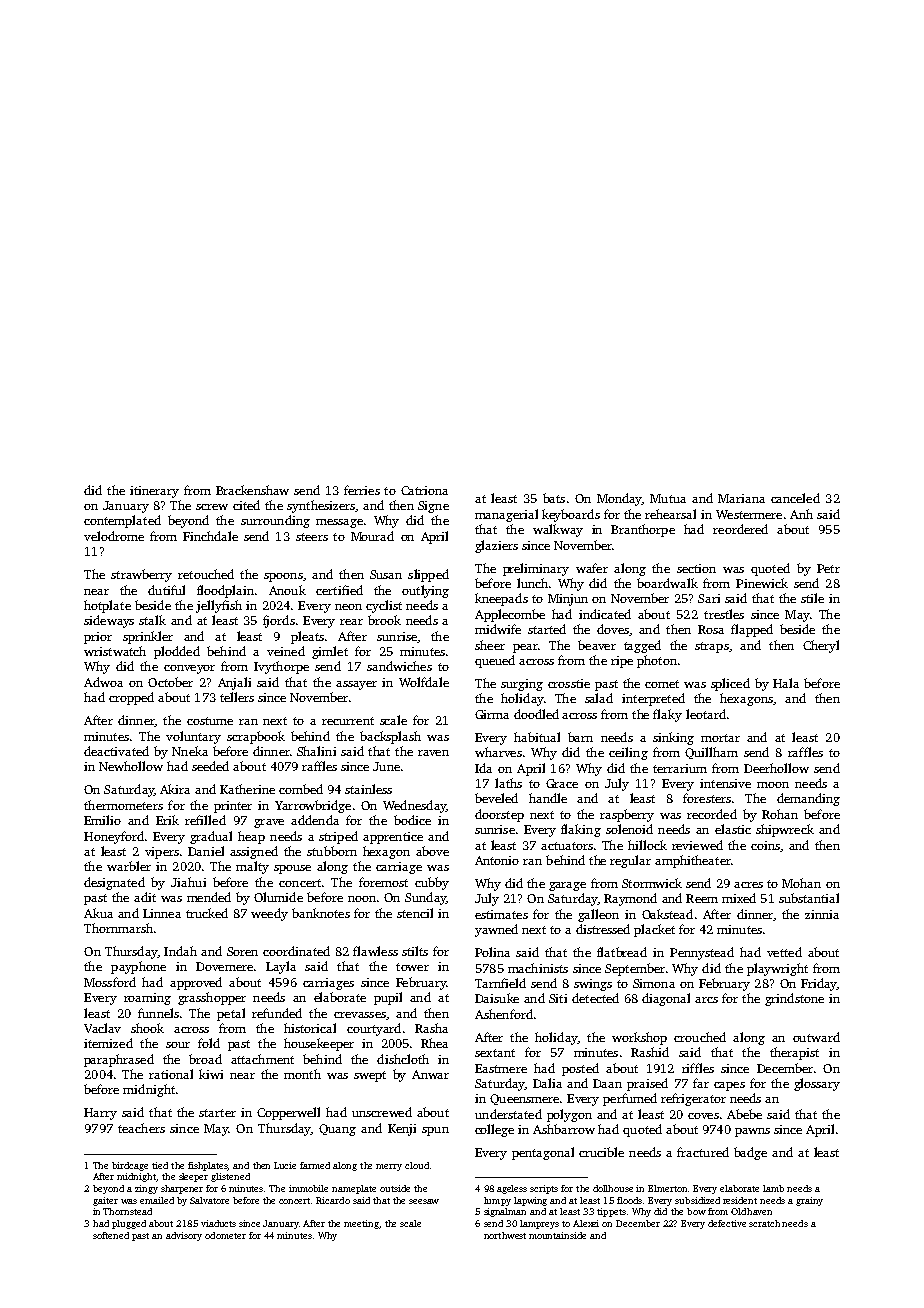 The image size is (924, 1308). I want to click on assayer, so click(356, 685).
